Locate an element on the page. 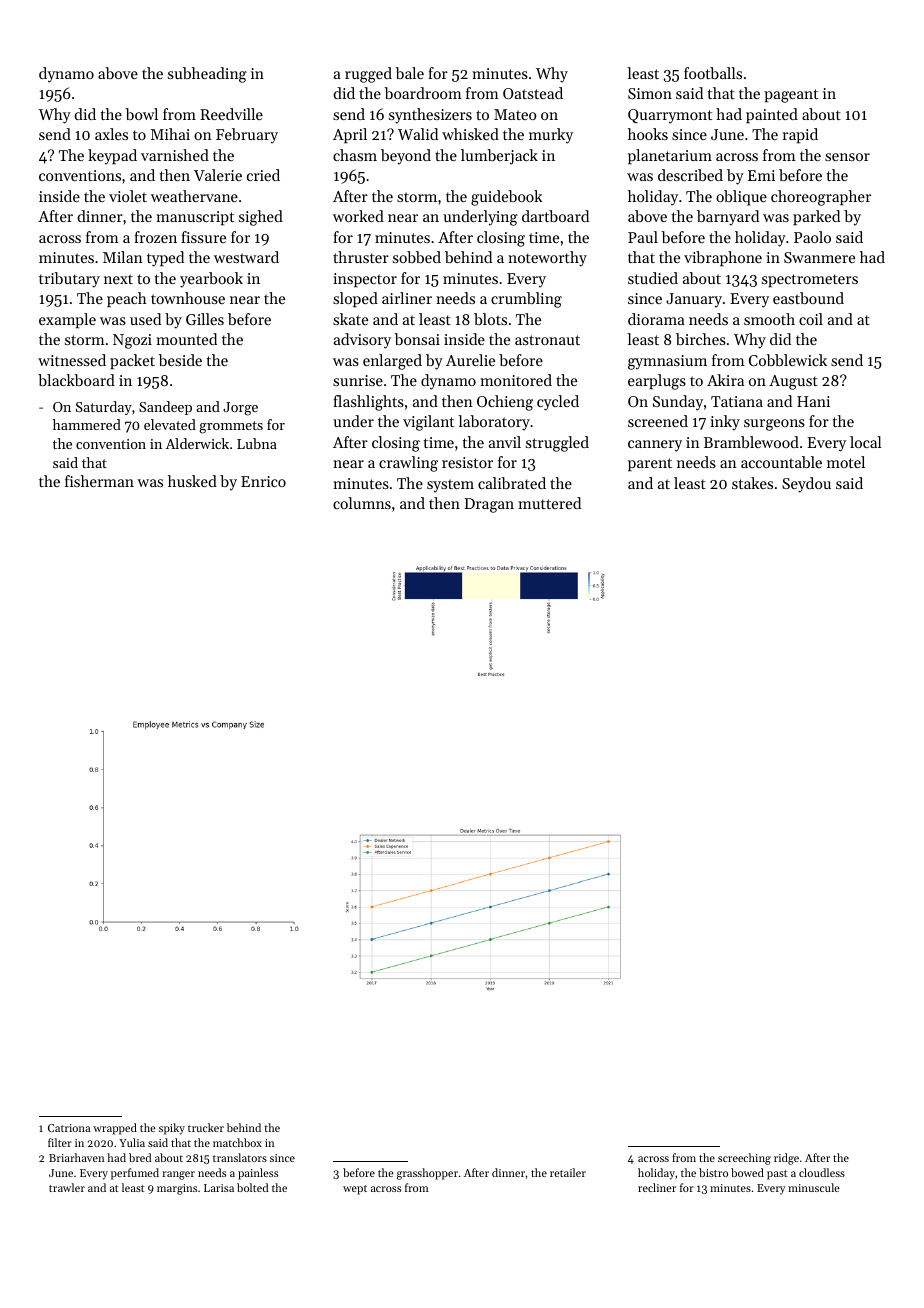 The image size is (924, 1308). Quarrymont is located at coordinates (670, 116).
